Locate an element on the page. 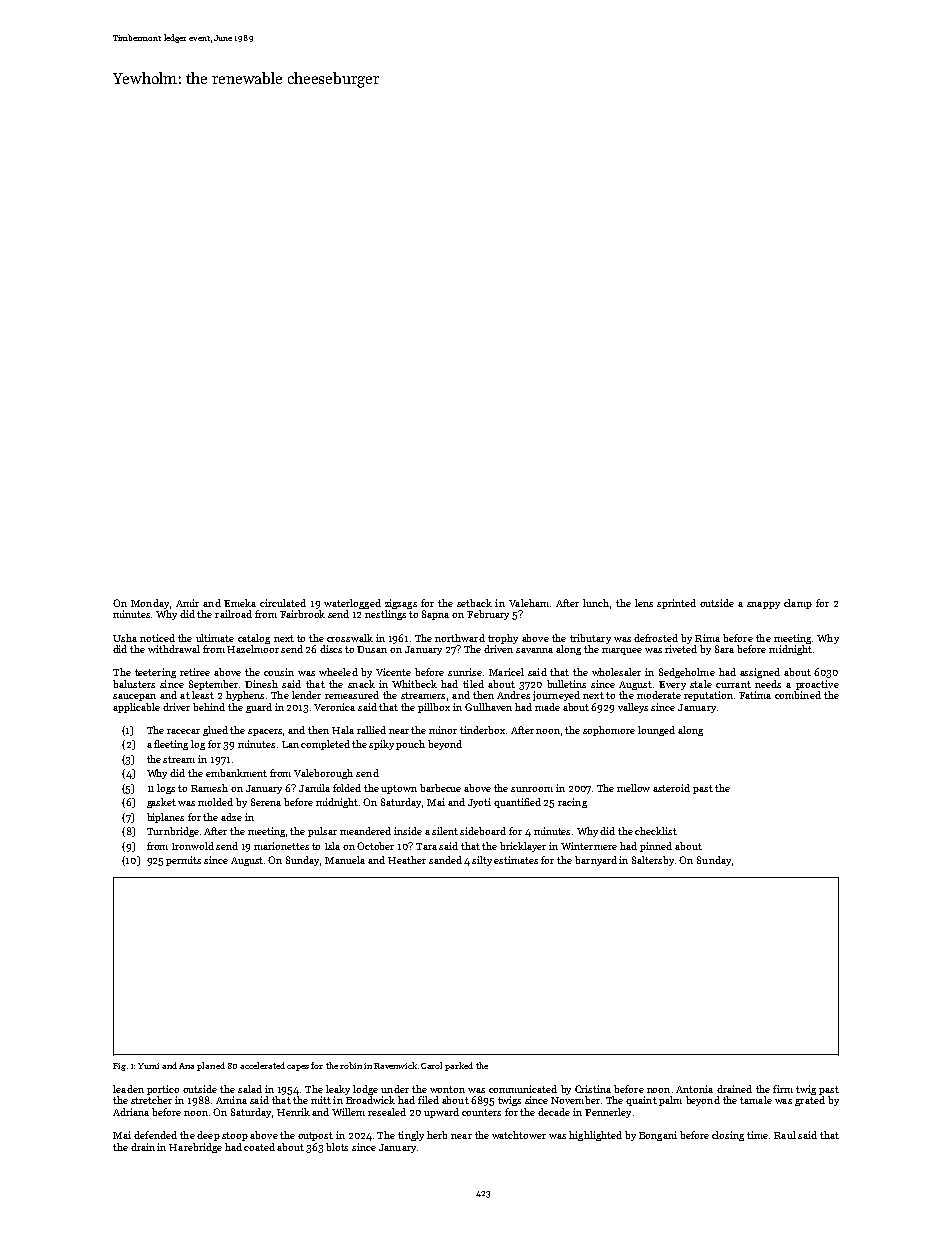  firm is located at coordinates (783, 1089).
